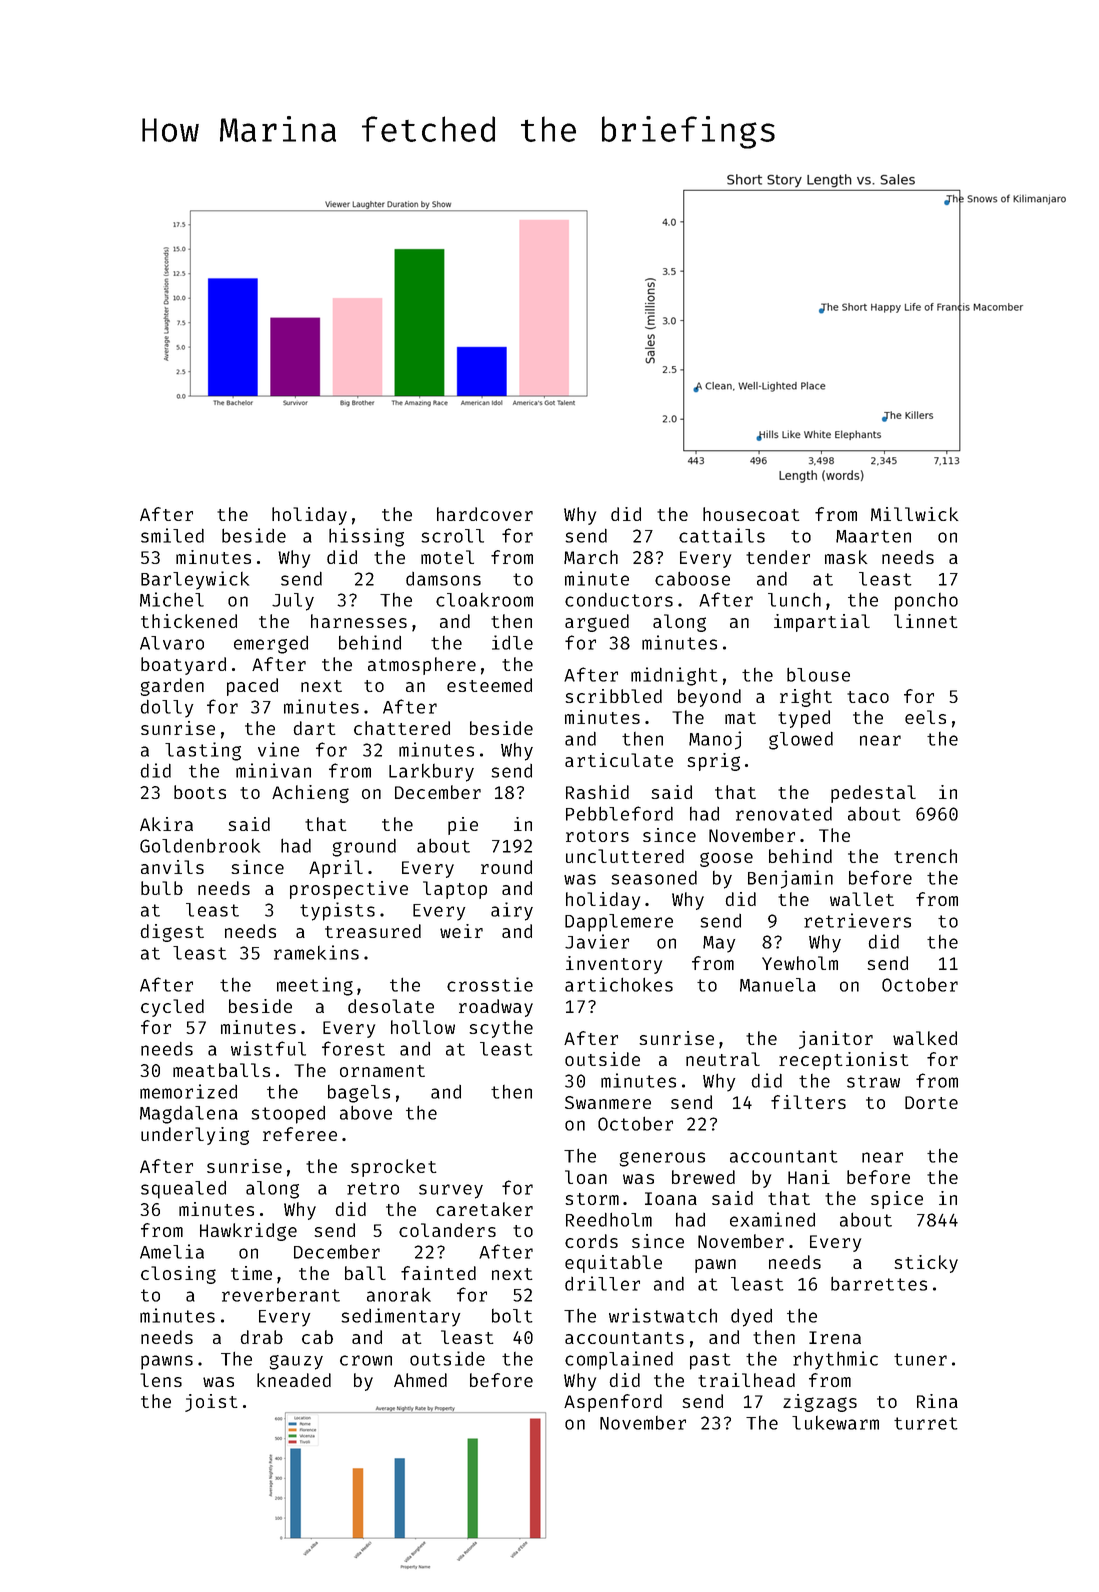 The width and height of the screenshot is (1099, 1592). What do you see at coordinates (586, 1177) in the screenshot?
I see `loan` at bounding box center [586, 1177].
